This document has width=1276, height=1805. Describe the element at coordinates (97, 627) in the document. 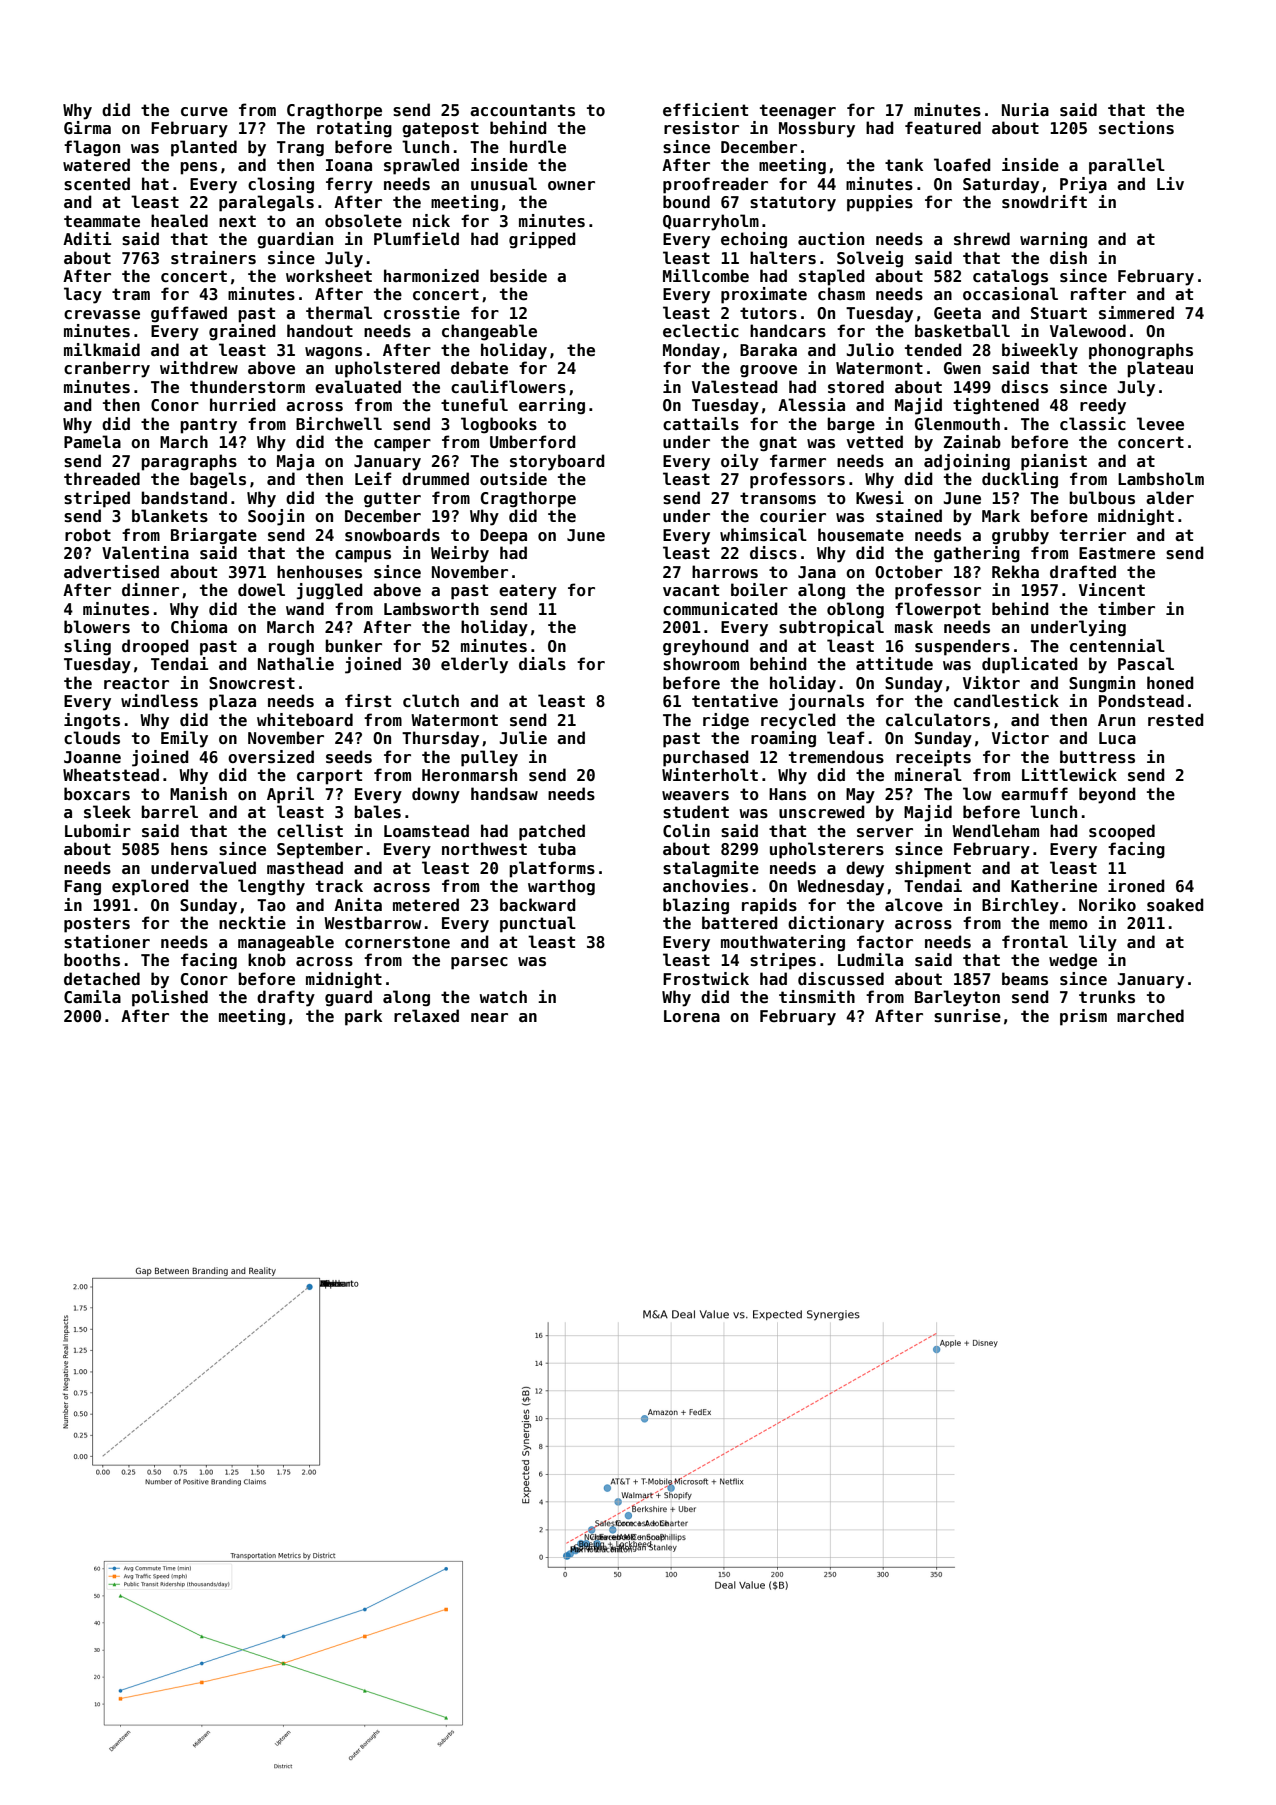

I see `blowers` at that location.
